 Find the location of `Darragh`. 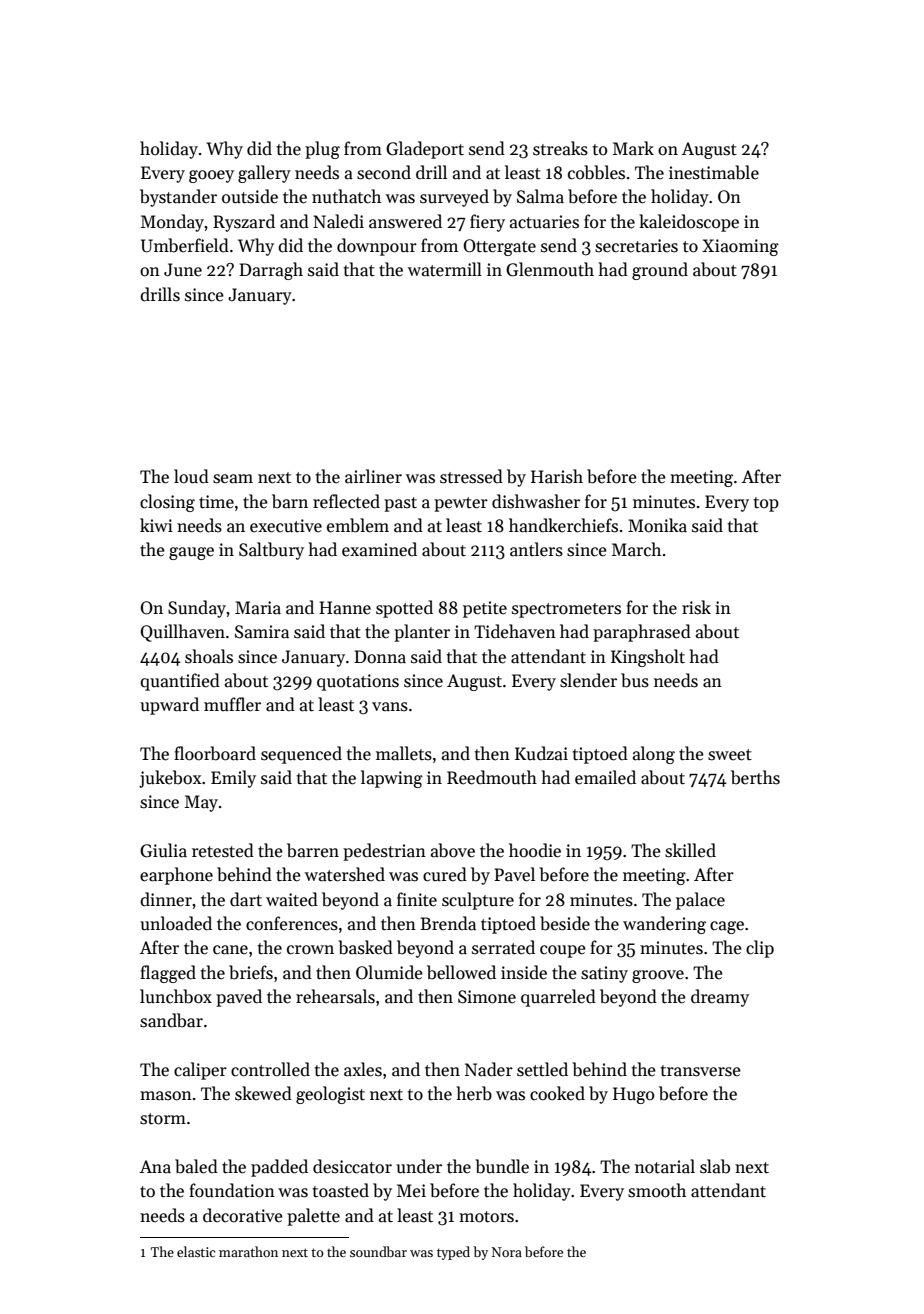

Darragh is located at coordinates (271, 271).
